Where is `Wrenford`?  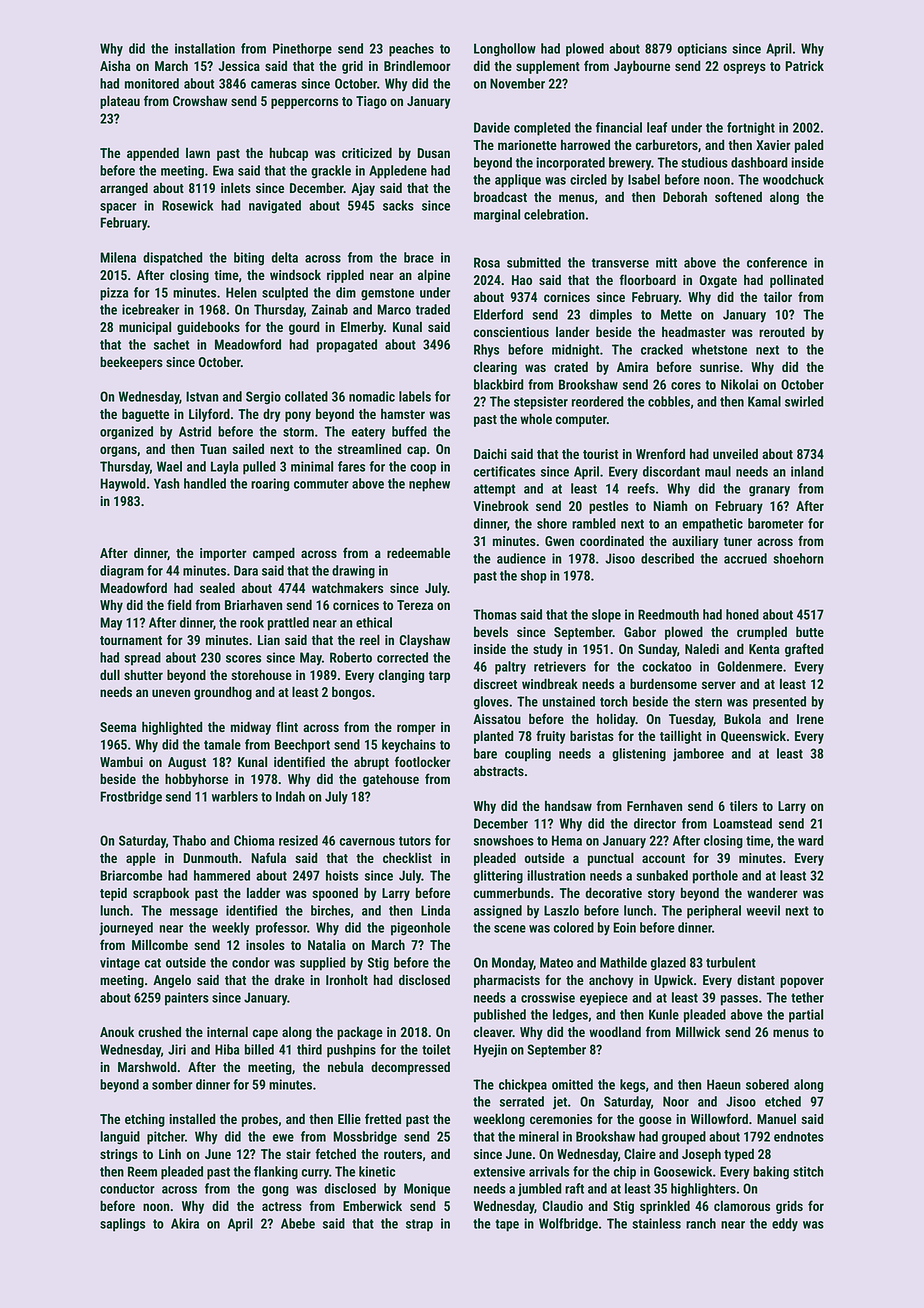
Wrenford is located at coordinates (660, 453).
